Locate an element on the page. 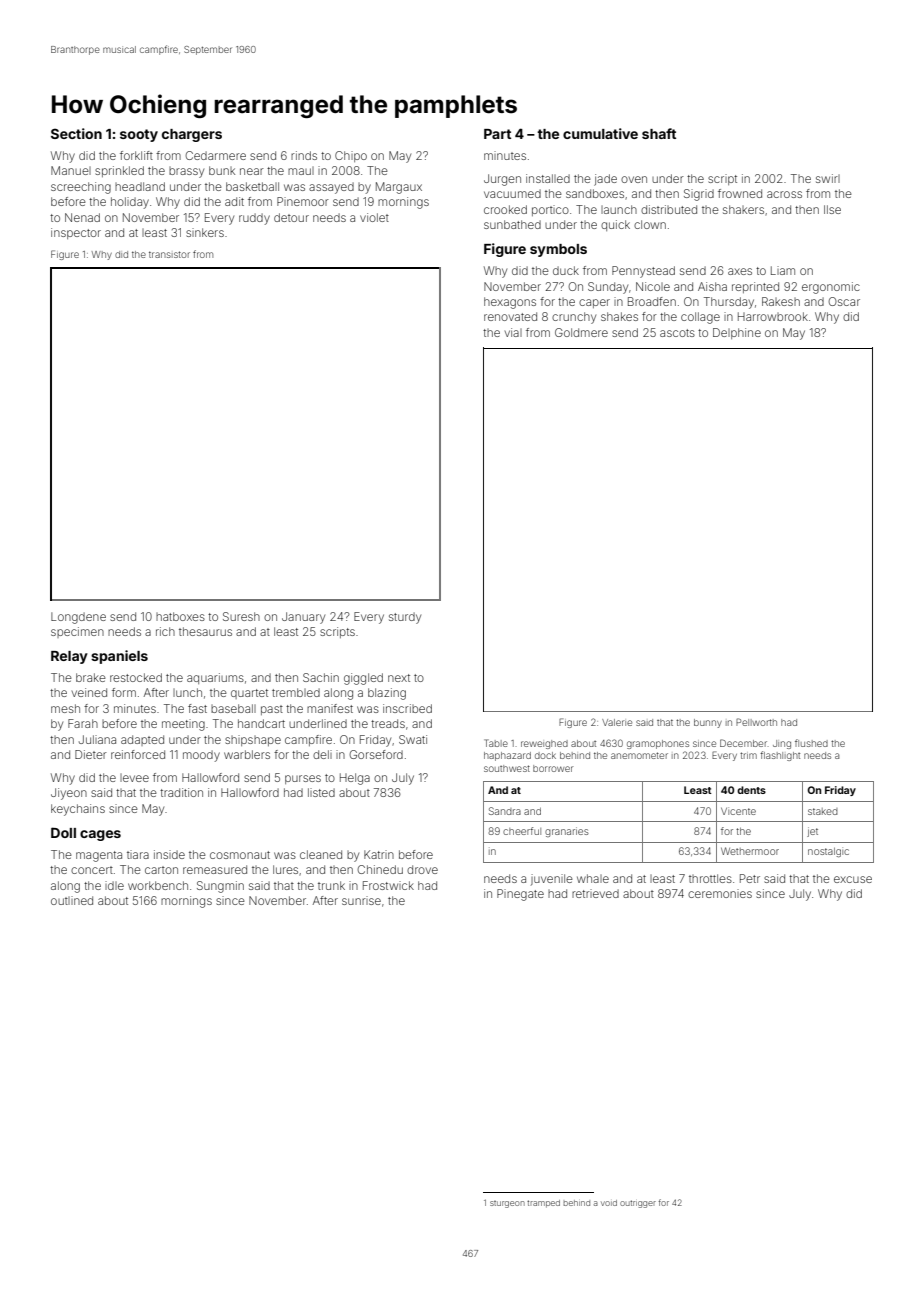 Image resolution: width=924 pixels, height=1308 pixels. caper is located at coordinates (594, 303).
